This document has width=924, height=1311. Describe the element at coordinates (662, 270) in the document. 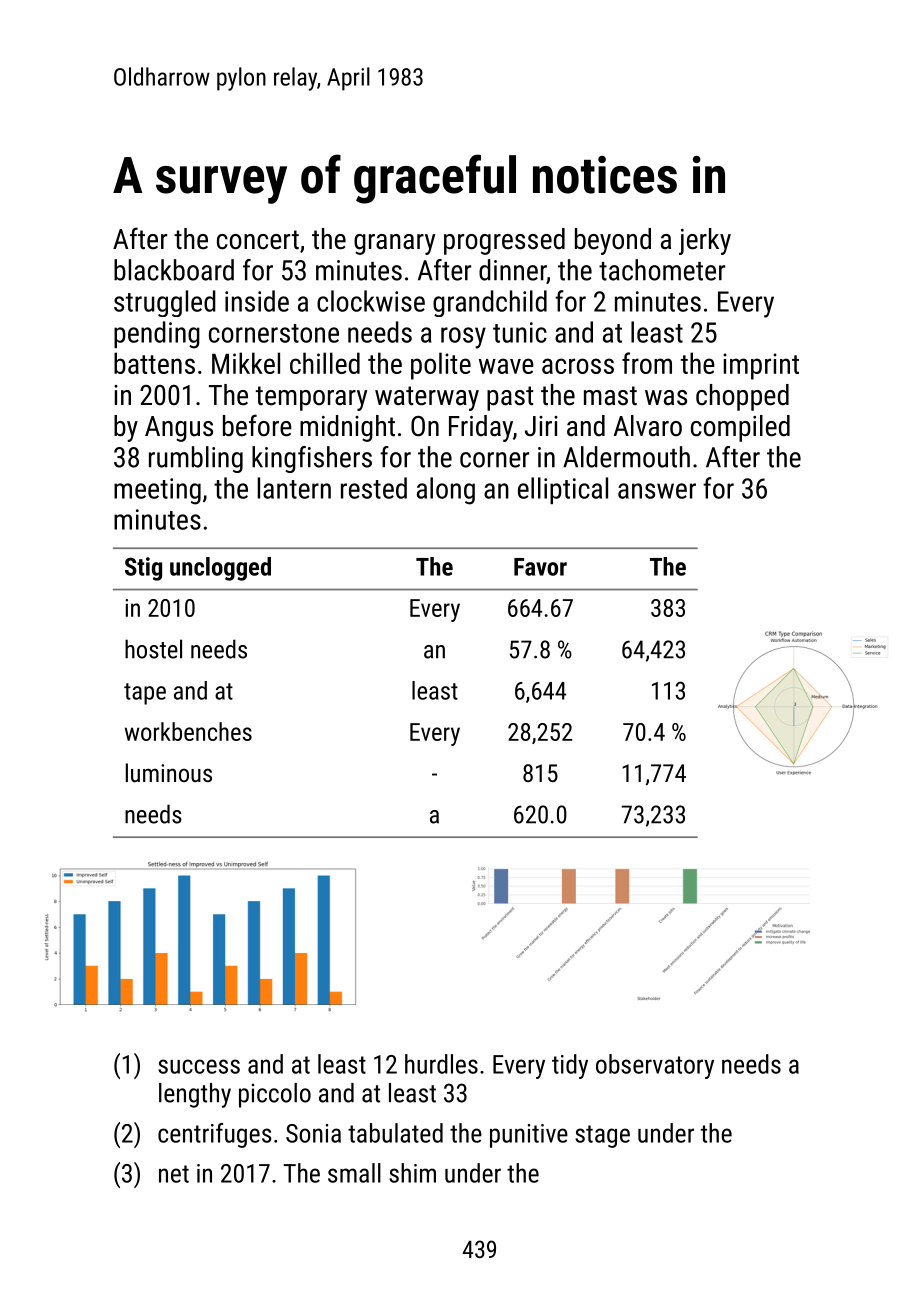

I see `tachometer` at that location.
